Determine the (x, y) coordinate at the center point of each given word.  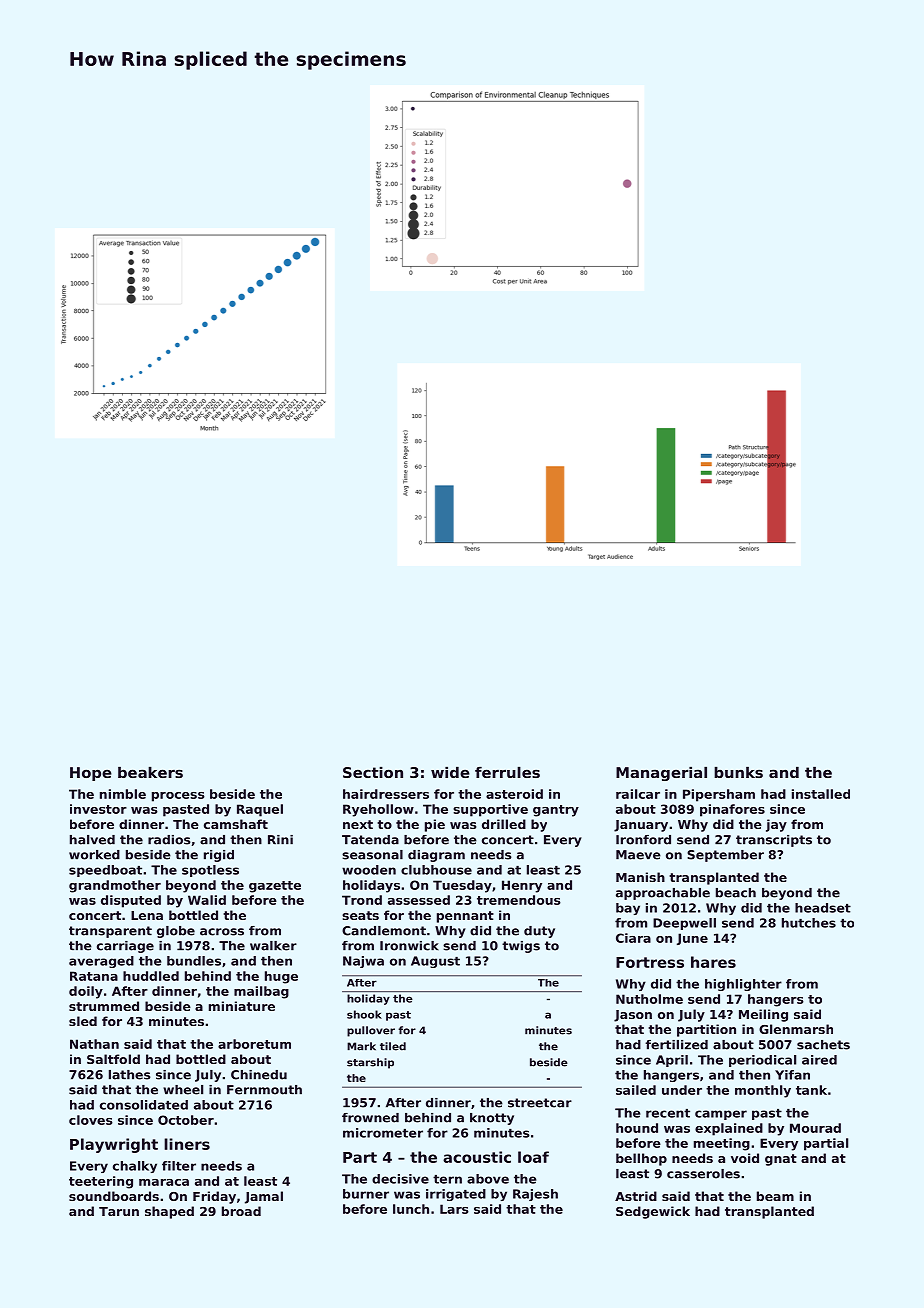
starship (370, 1063)
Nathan (94, 1044)
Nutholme (649, 999)
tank (811, 1090)
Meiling (763, 1015)
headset (823, 908)
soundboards (114, 1196)
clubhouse (436, 870)
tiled (393, 1046)
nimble (123, 794)
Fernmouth (264, 1090)
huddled (151, 976)
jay (776, 825)
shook (364, 1014)
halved (92, 840)
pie (435, 825)
